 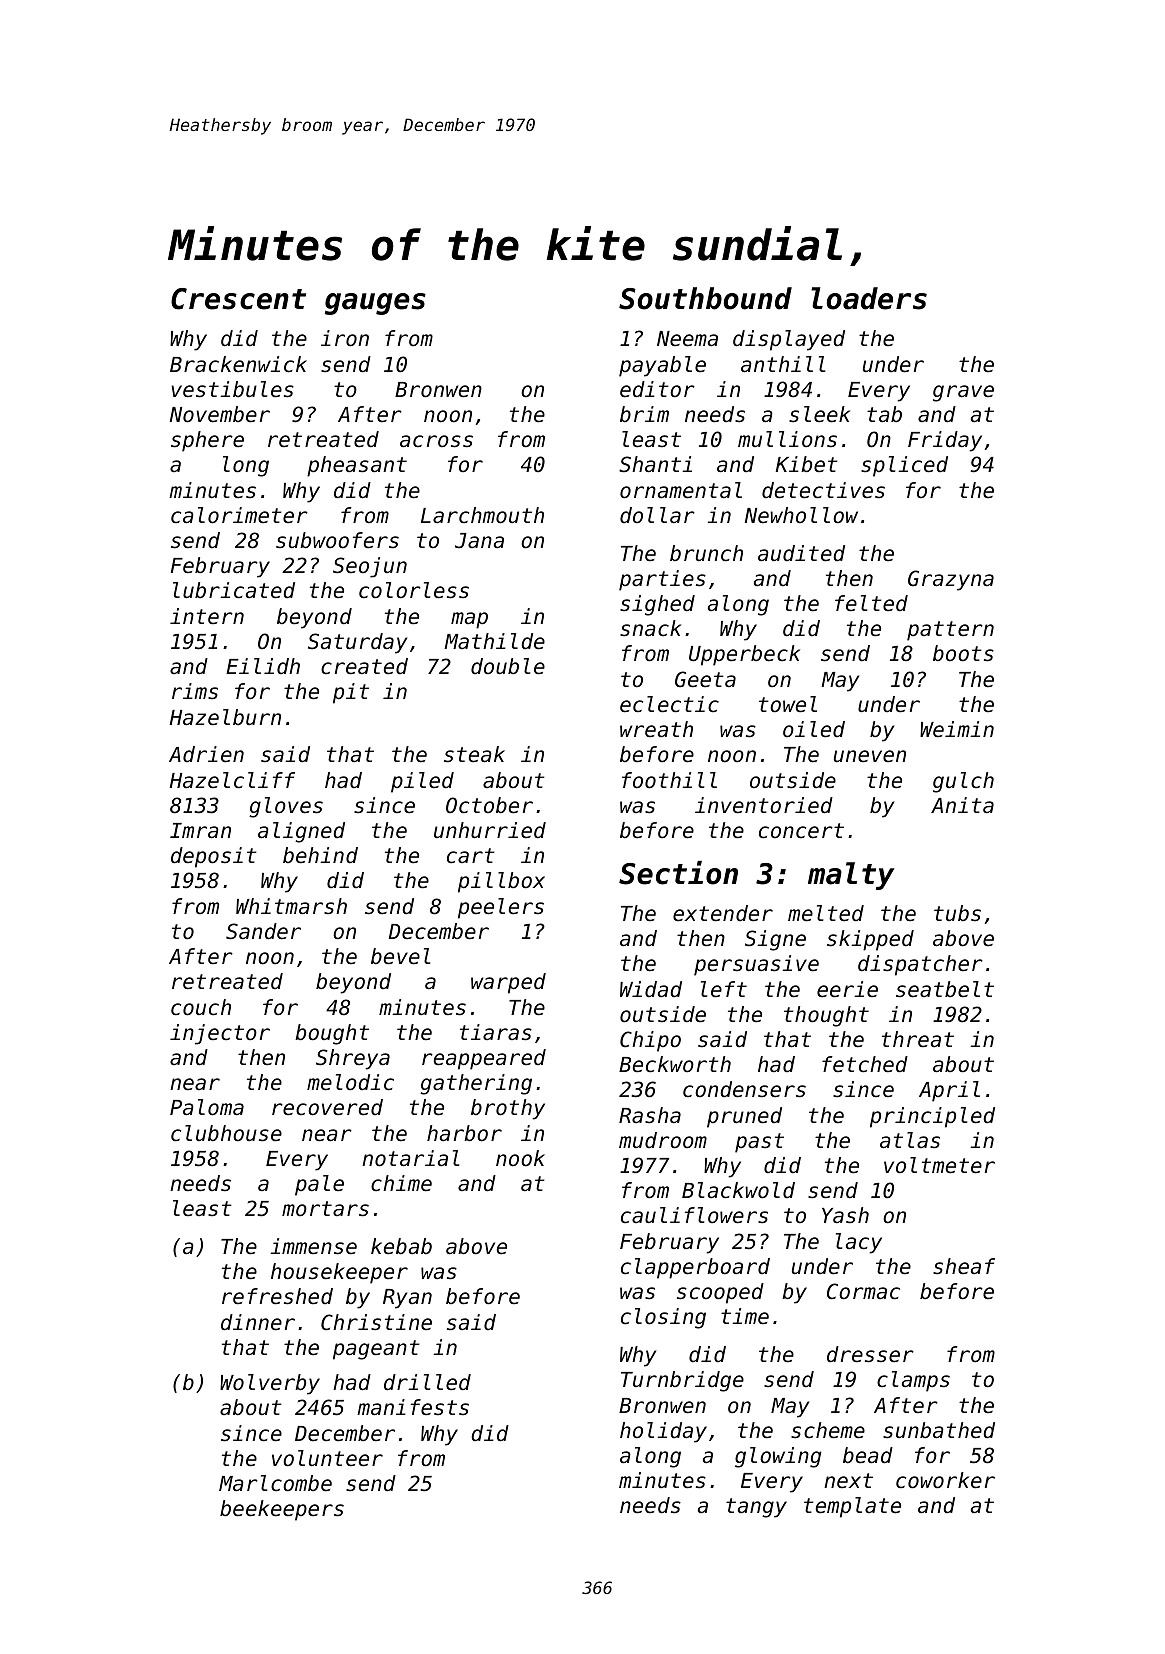 What do you see at coordinates (238, 299) in the image?
I see `Crescent` at bounding box center [238, 299].
